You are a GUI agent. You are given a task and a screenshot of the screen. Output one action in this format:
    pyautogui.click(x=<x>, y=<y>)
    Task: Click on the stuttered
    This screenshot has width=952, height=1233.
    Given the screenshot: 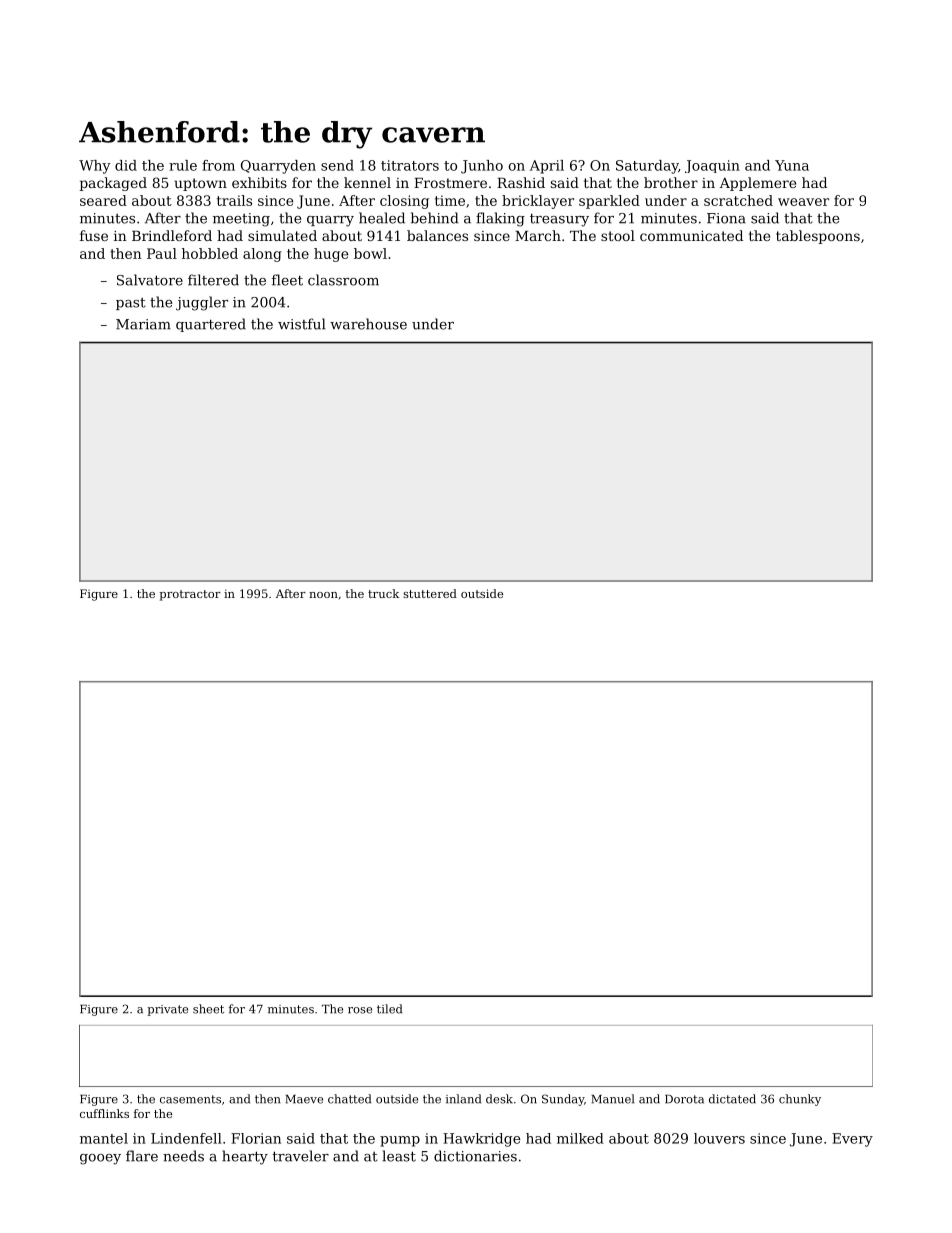 What is the action you would take?
    pyautogui.click(x=430, y=593)
